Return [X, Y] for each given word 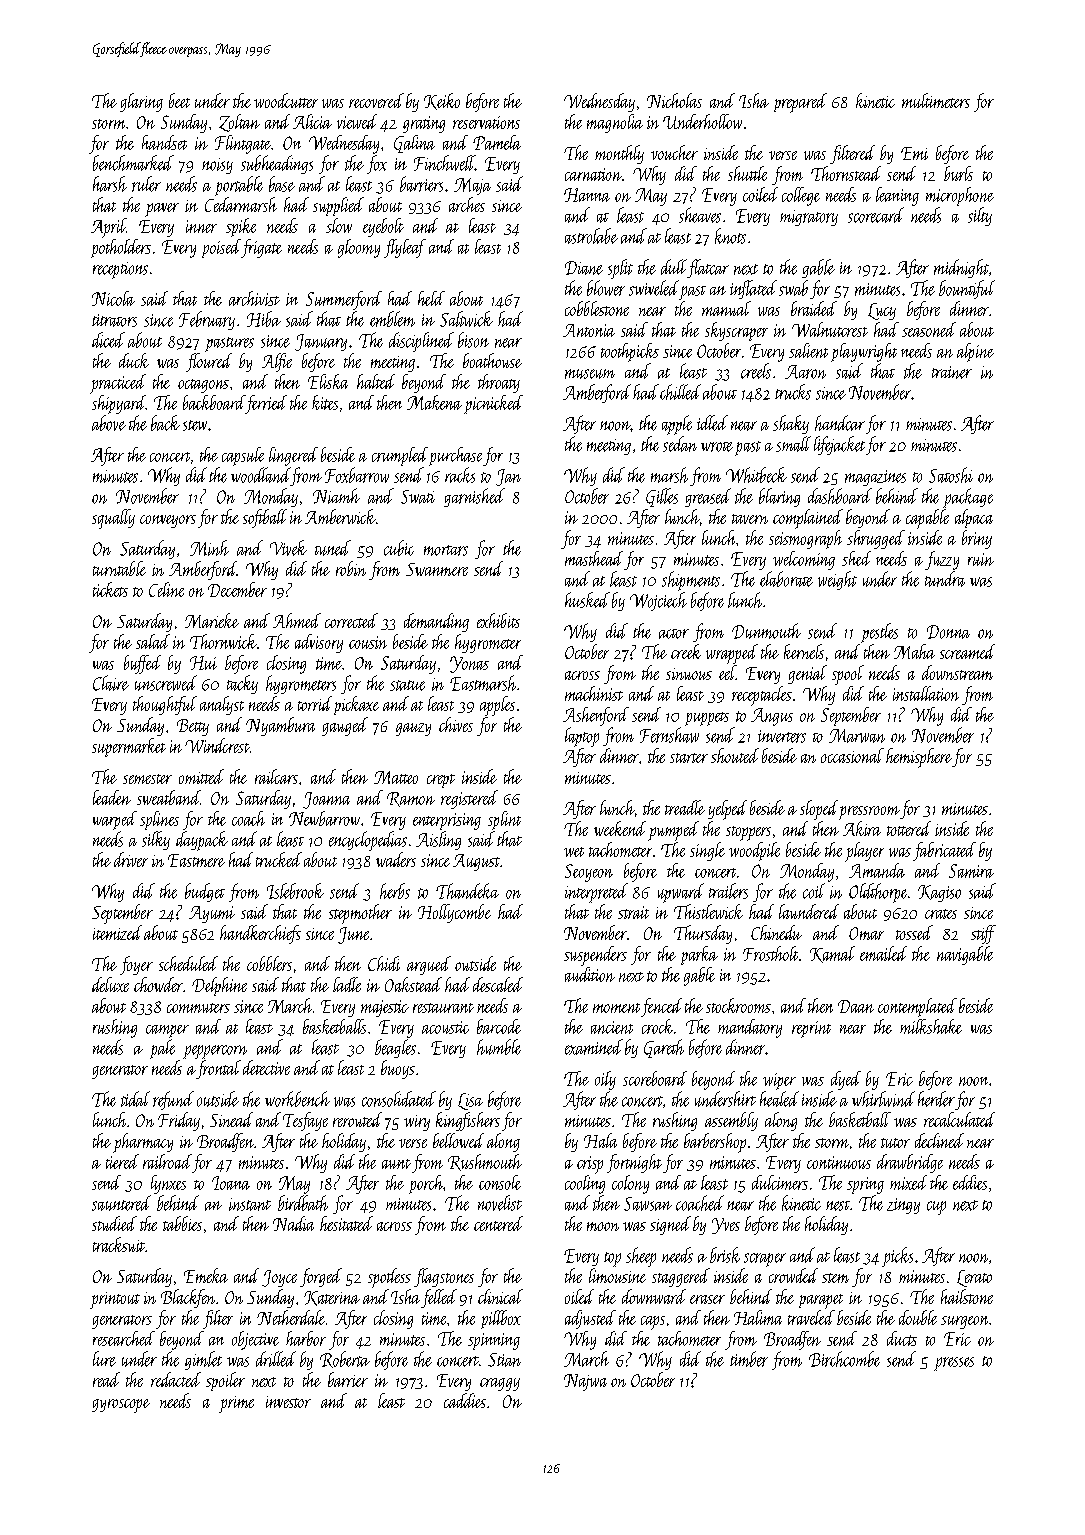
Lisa [470, 1101]
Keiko [442, 101]
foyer [136, 965]
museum [590, 374]
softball [265, 518]
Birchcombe [844, 1359]
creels [756, 371]
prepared [800, 103]
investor [288, 1402]
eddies [970, 1182]
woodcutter [286, 100]
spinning [494, 1341]
